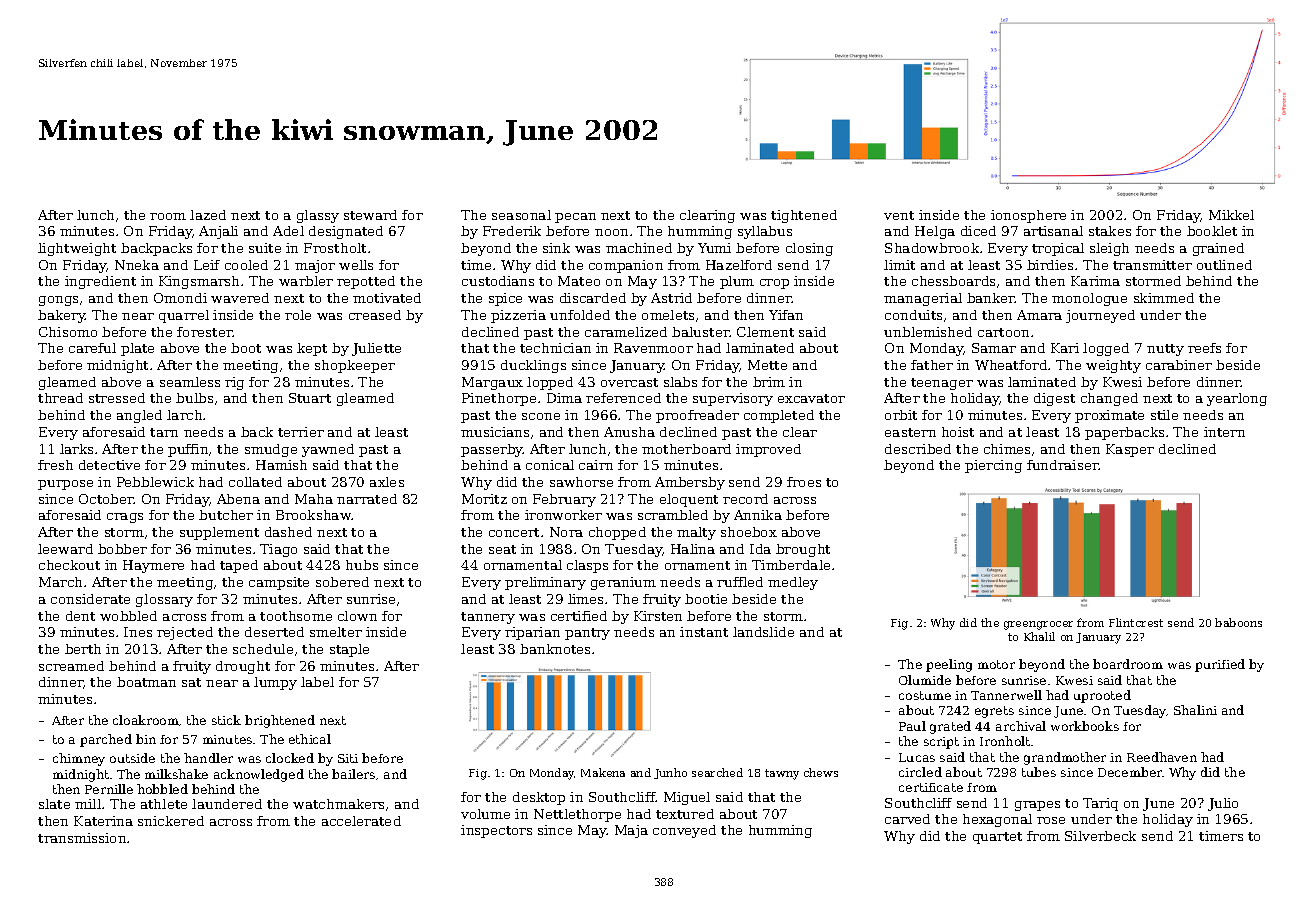 The height and width of the screenshot is (924, 1308). I want to click on axles, so click(387, 482).
